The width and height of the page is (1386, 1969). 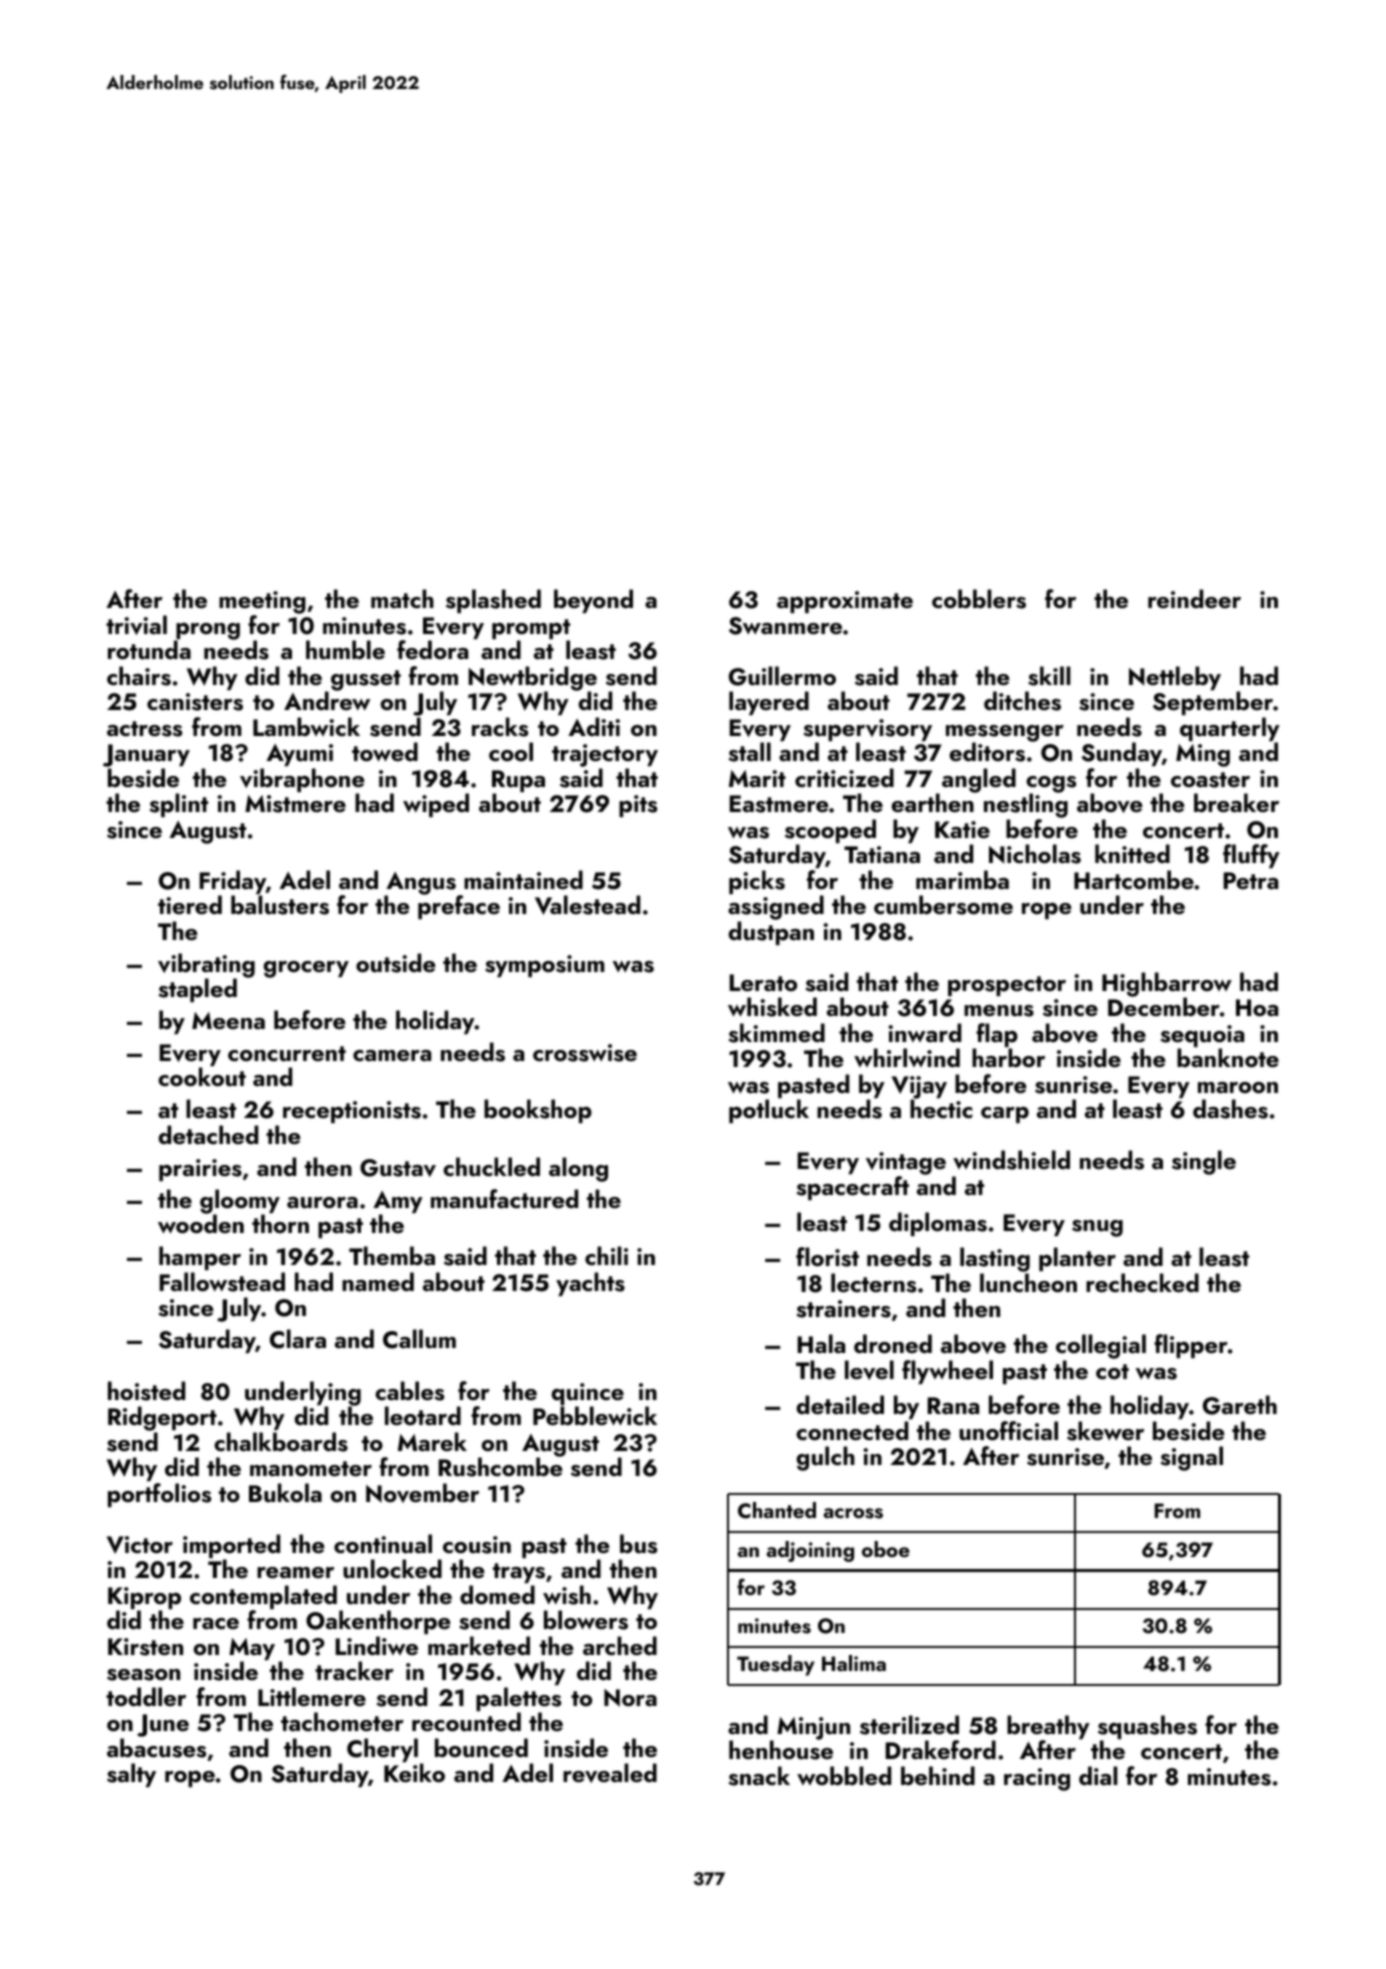 What do you see at coordinates (826, 1458) in the page?
I see `gulch` at bounding box center [826, 1458].
